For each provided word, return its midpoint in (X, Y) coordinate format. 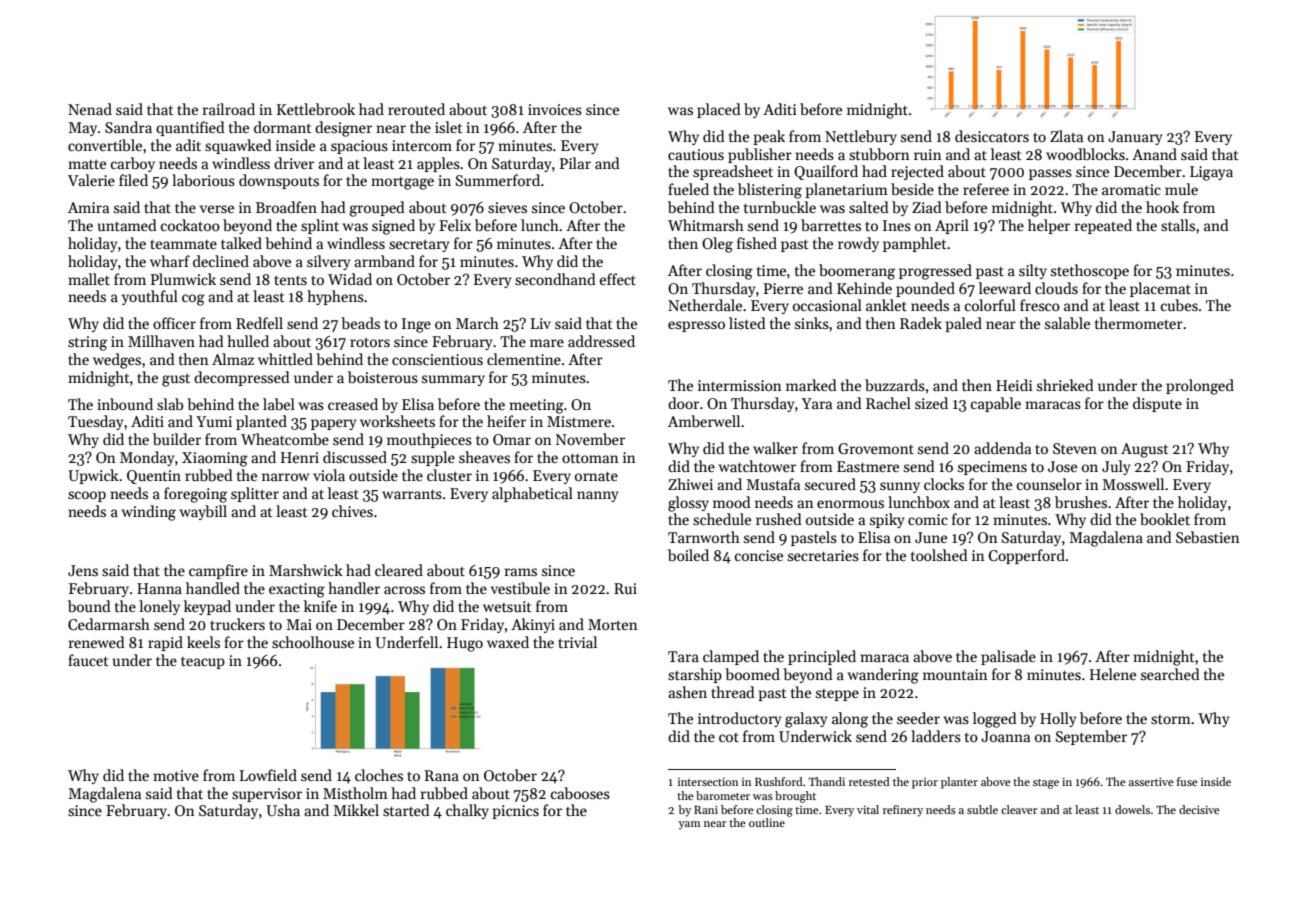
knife (320, 606)
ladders (936, 736)
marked (811, 385)
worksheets (397, 421)
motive (176, 775)
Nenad (90, 109)
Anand (1154, 154)
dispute (1157, 404)
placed (719, 110)
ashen (687, 692)
